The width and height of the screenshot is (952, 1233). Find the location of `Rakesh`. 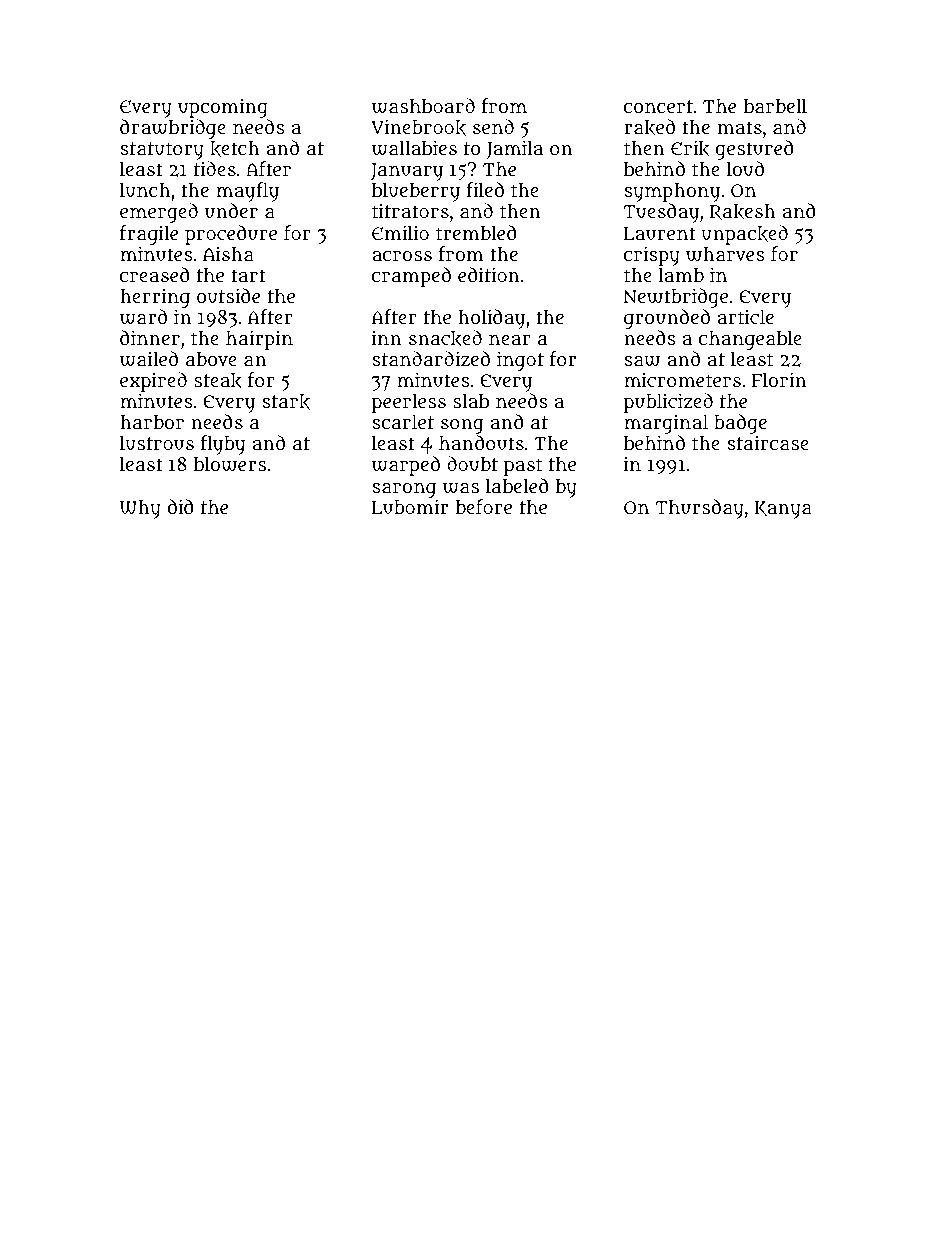

Rakesh is located at coordinates (743, 212).
